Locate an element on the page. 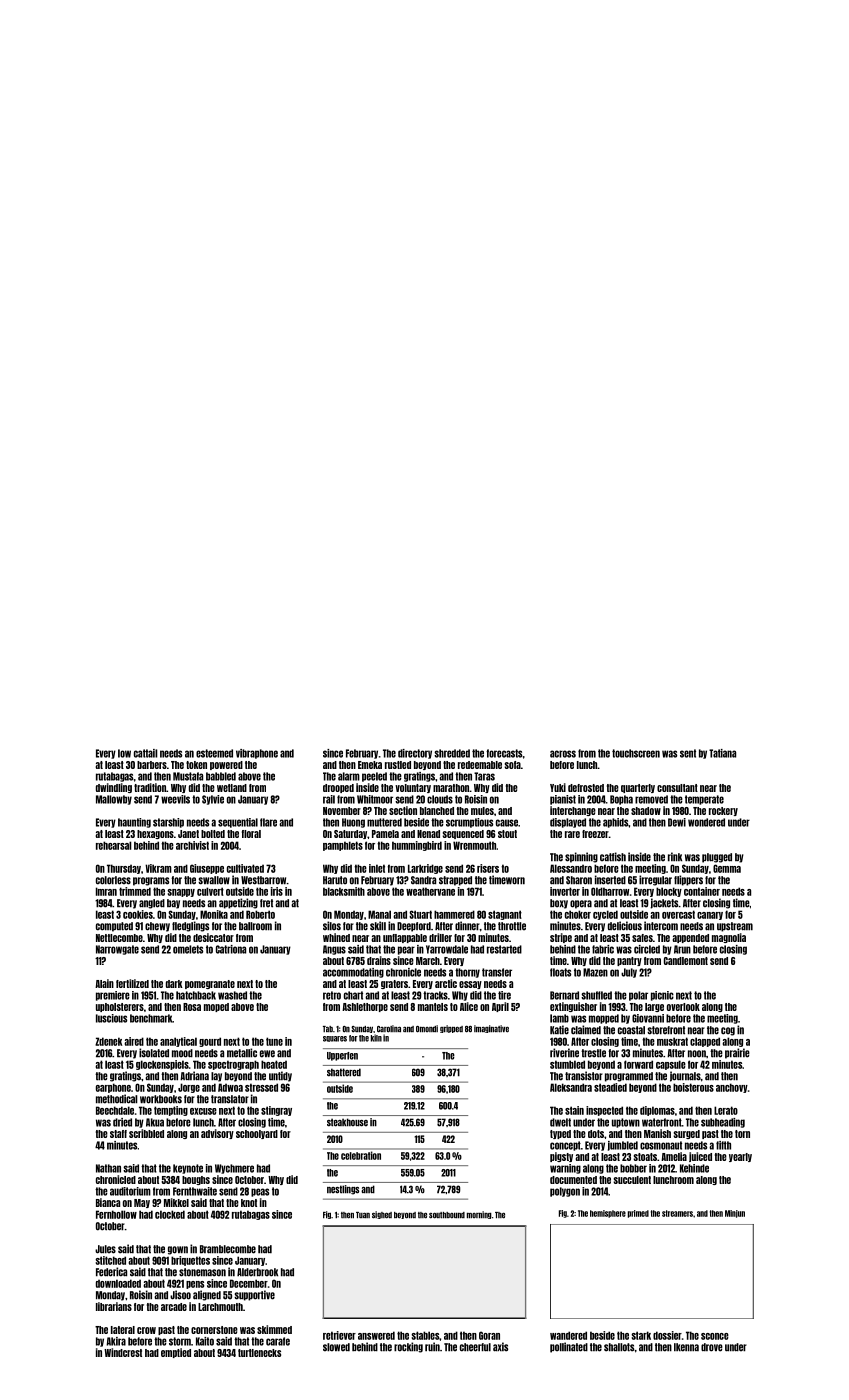  ruin is located at coordinates (432, 1347).
